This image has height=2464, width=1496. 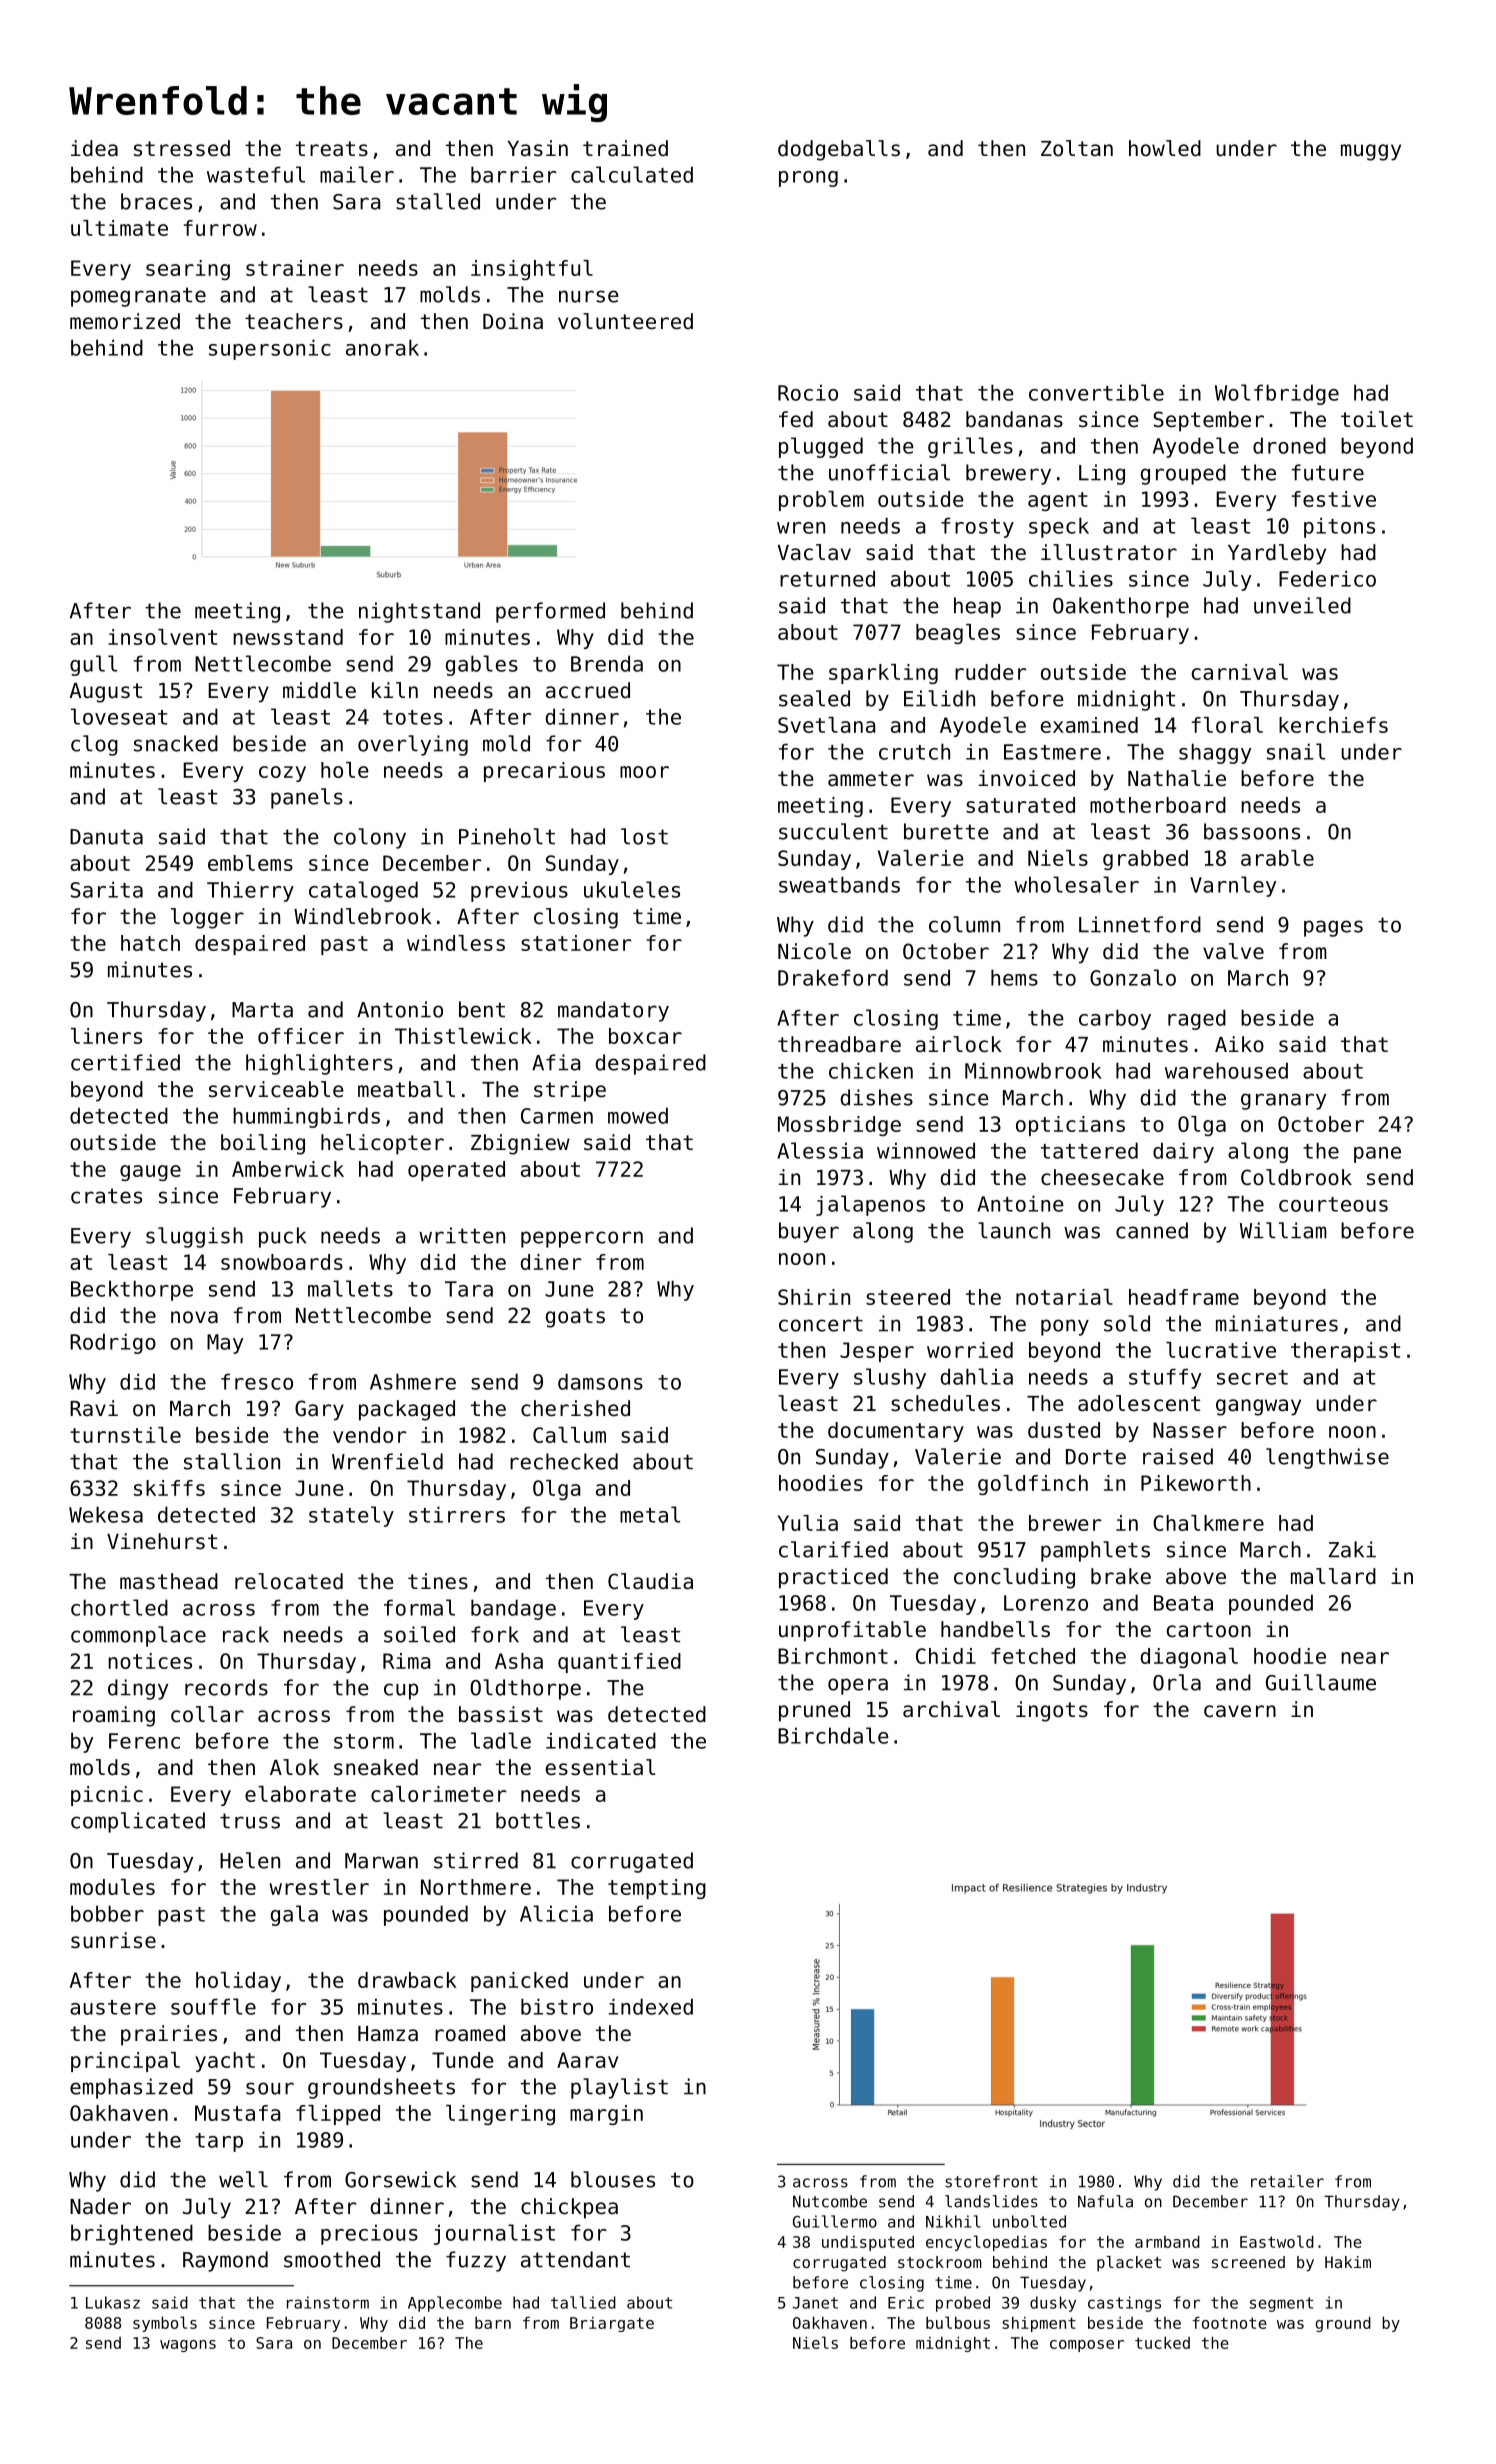 What do you see at coordinates (438, 1581) in the image?
I see `tines` at bounding box center [438, 1581].
